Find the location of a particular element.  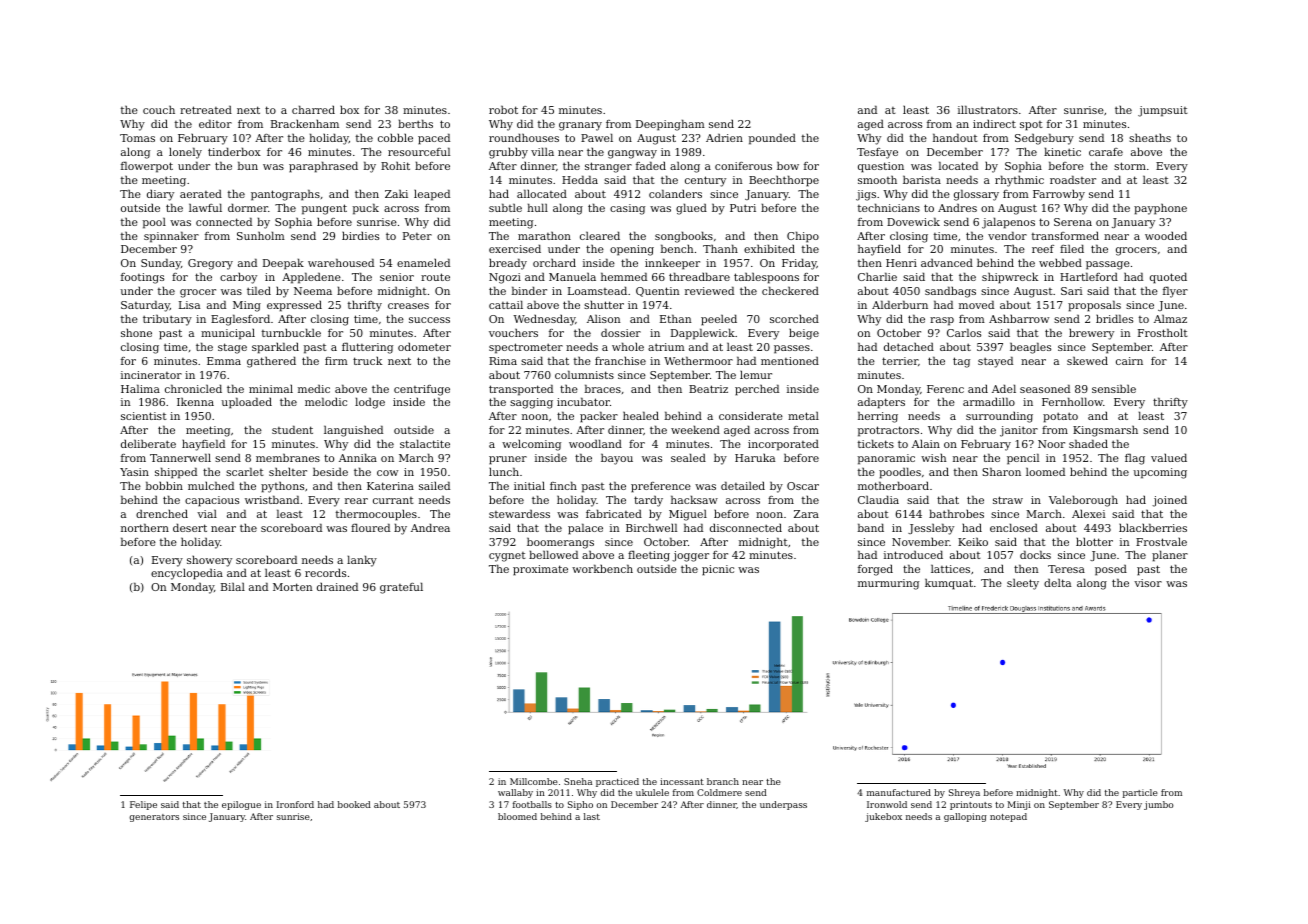

joined is located at coordinates (1169, 501).
